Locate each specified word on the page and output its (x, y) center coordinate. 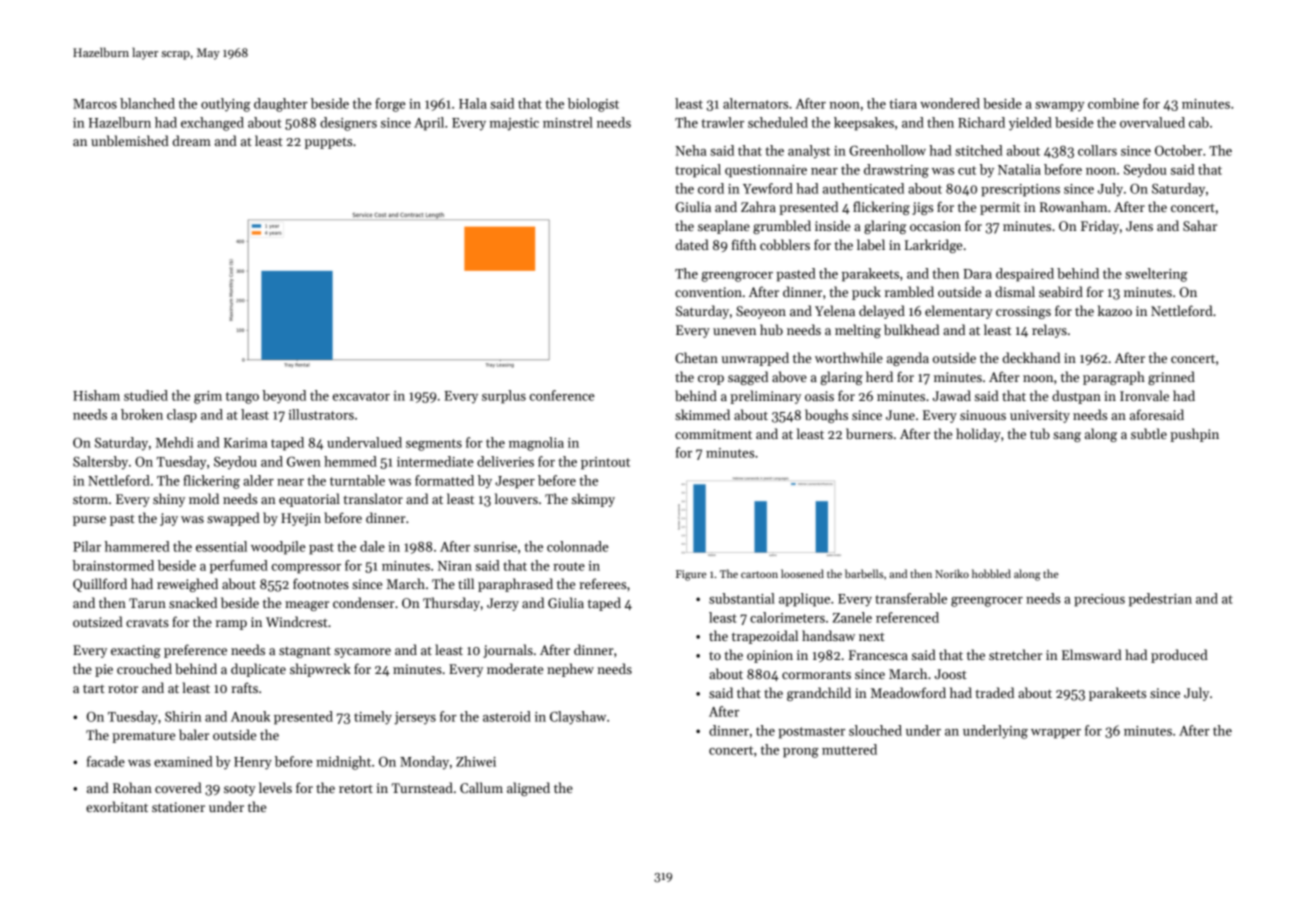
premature (143, 737)
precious (1099, 600)
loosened (802, 573)
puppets (328, 143)
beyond (284, 397)
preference (195, 651)
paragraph (1114, 378)
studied (146, 395)
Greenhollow (887, 150)
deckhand (1031, 357)
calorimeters (787, 617)
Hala (473, 103)
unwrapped (755, 359)
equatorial (309, 500)
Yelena (835, 310)
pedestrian (1160, 600)
